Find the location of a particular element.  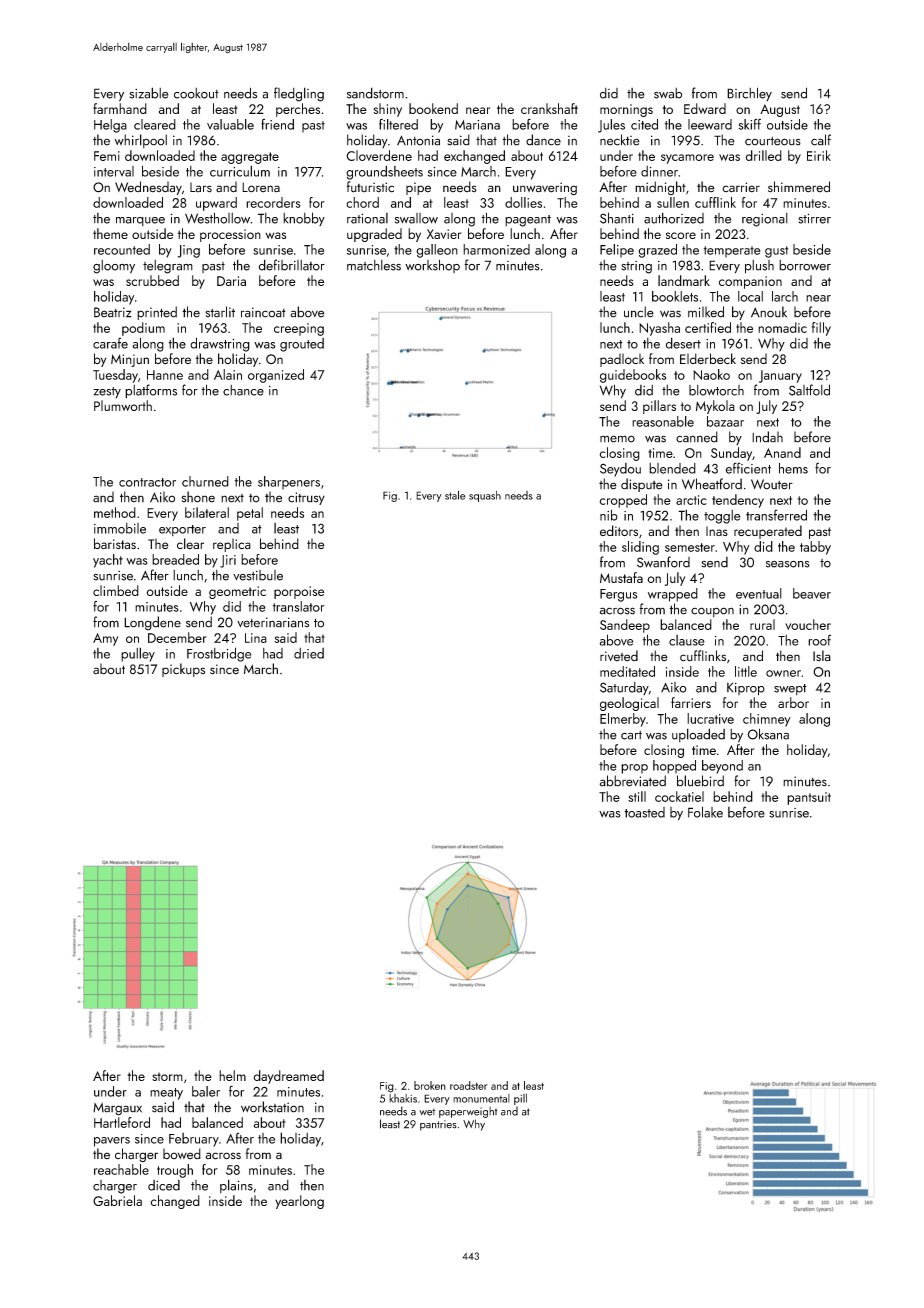

Westhollow is located at coordinates (217, 218).
